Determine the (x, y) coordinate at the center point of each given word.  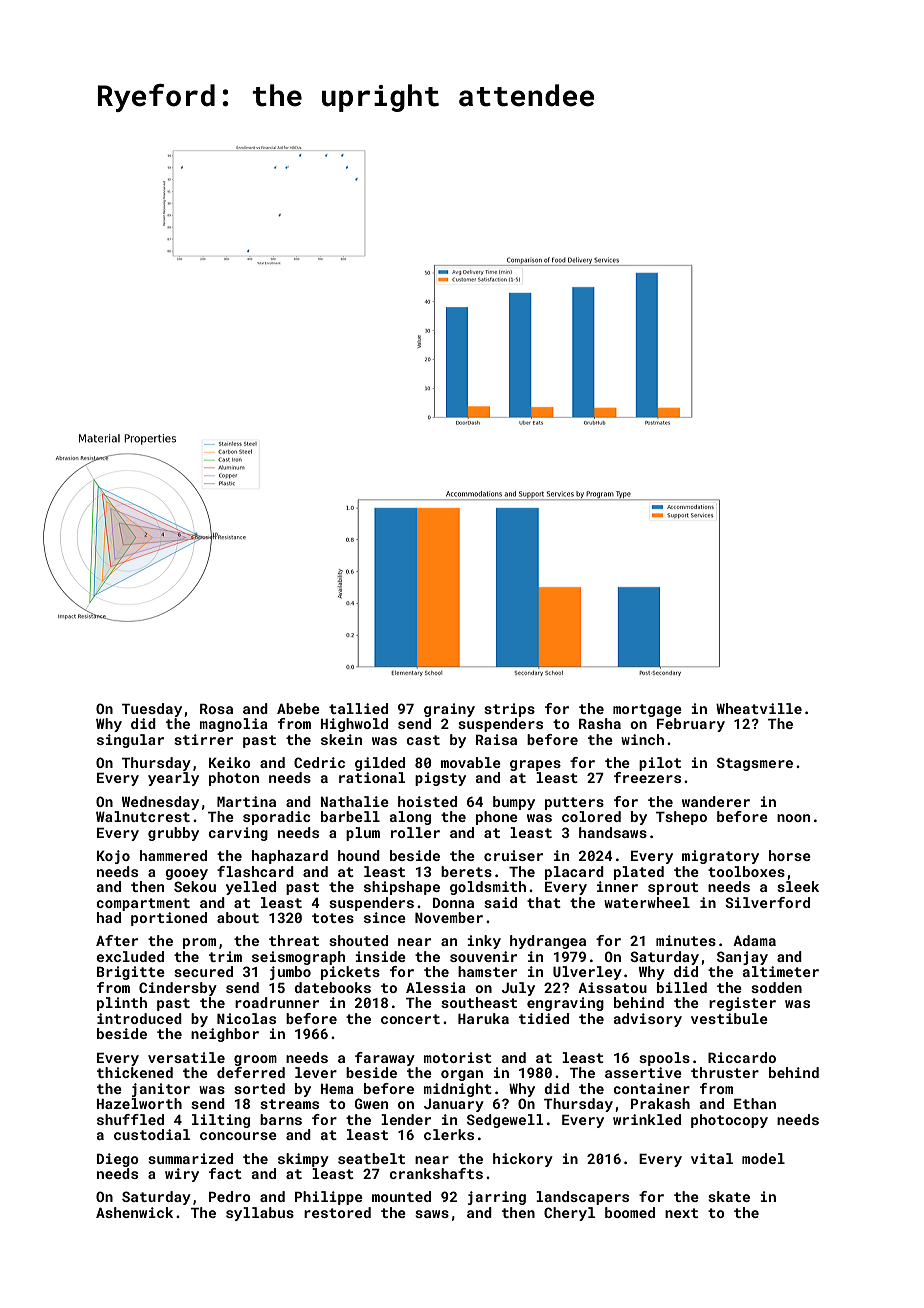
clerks (449, 1134)
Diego (118, 1160)
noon (793, 818)
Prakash (660, 1103)
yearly (173, 779)
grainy (449, 710)
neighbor (225, 1035)
